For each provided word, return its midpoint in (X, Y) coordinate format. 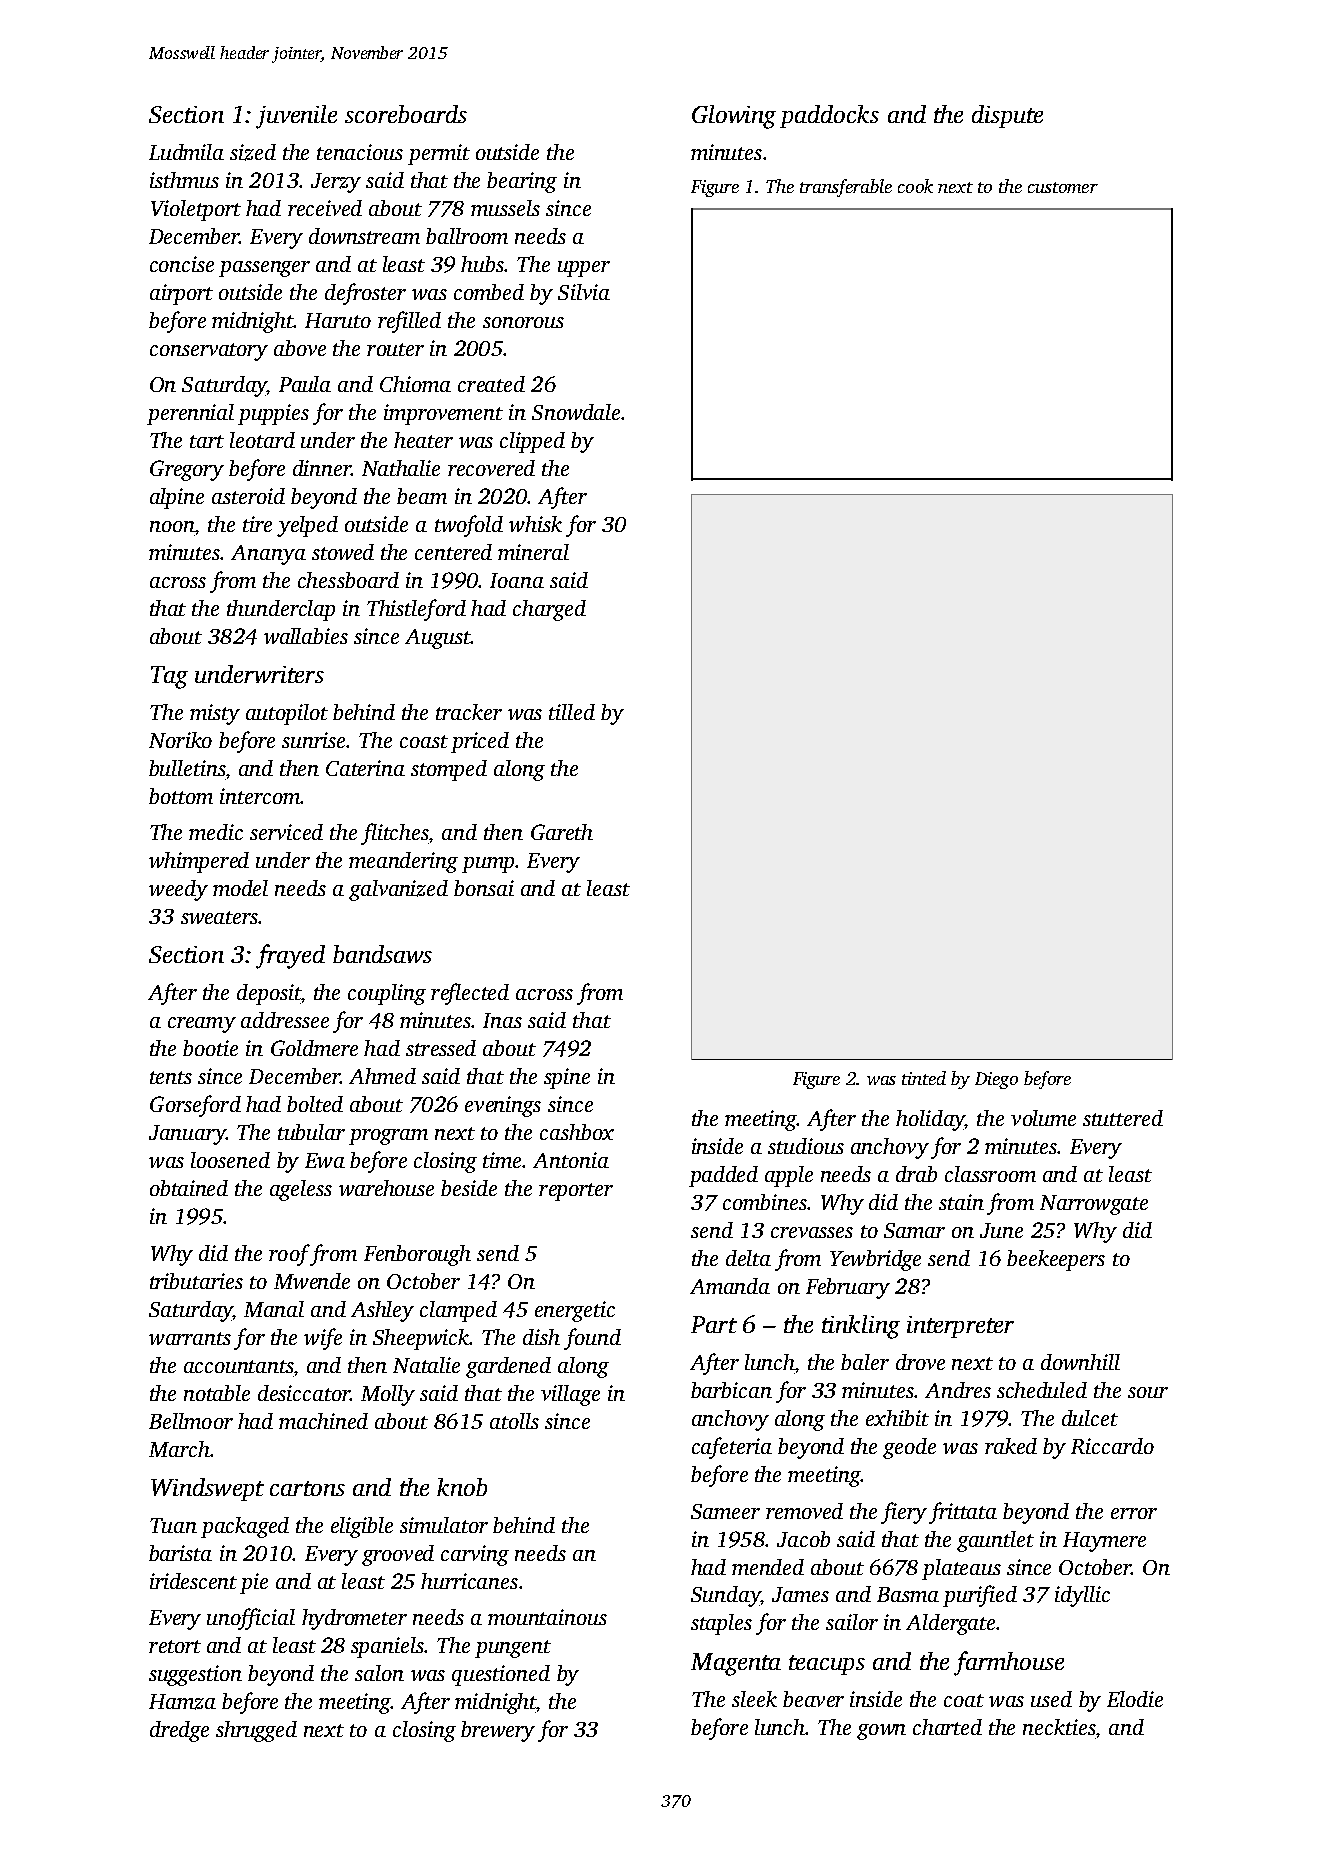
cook (915, 186)
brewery (498, 1731)
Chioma (415, 384)
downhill (1080, 1362)
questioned (501, 1675)
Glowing (734, 117)
